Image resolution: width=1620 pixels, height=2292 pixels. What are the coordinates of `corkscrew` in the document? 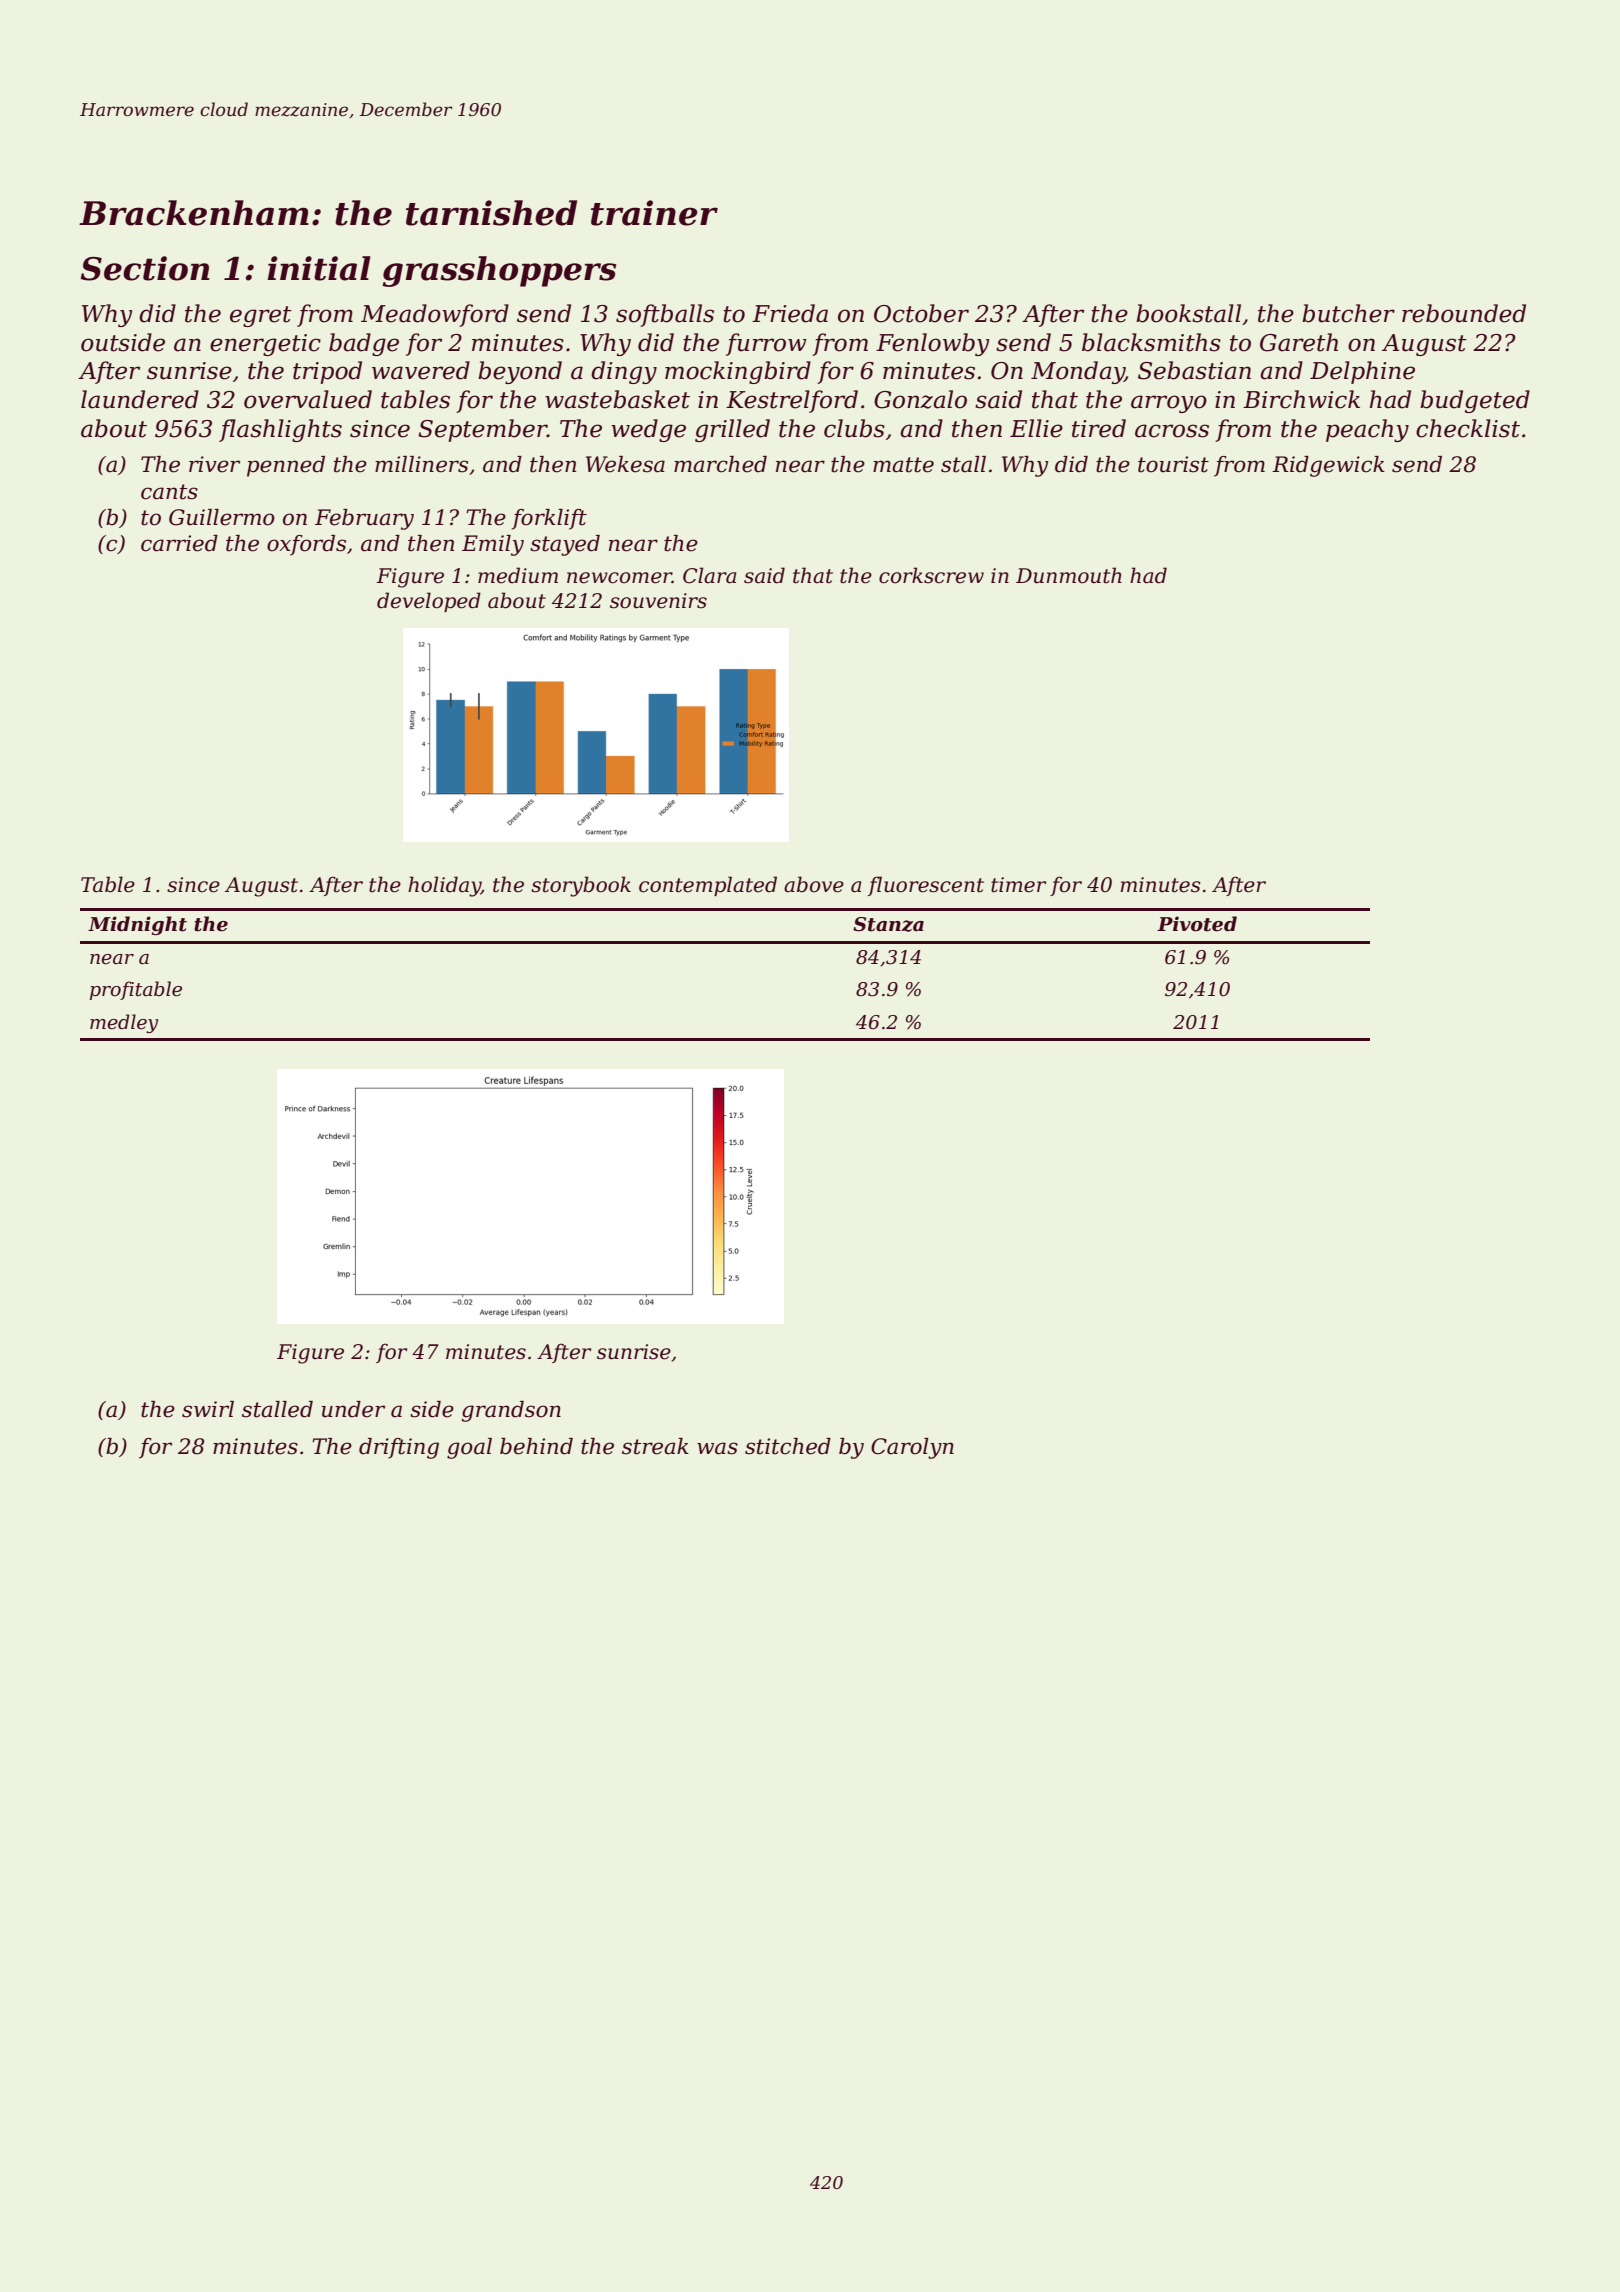 It's located at (931, 575).
